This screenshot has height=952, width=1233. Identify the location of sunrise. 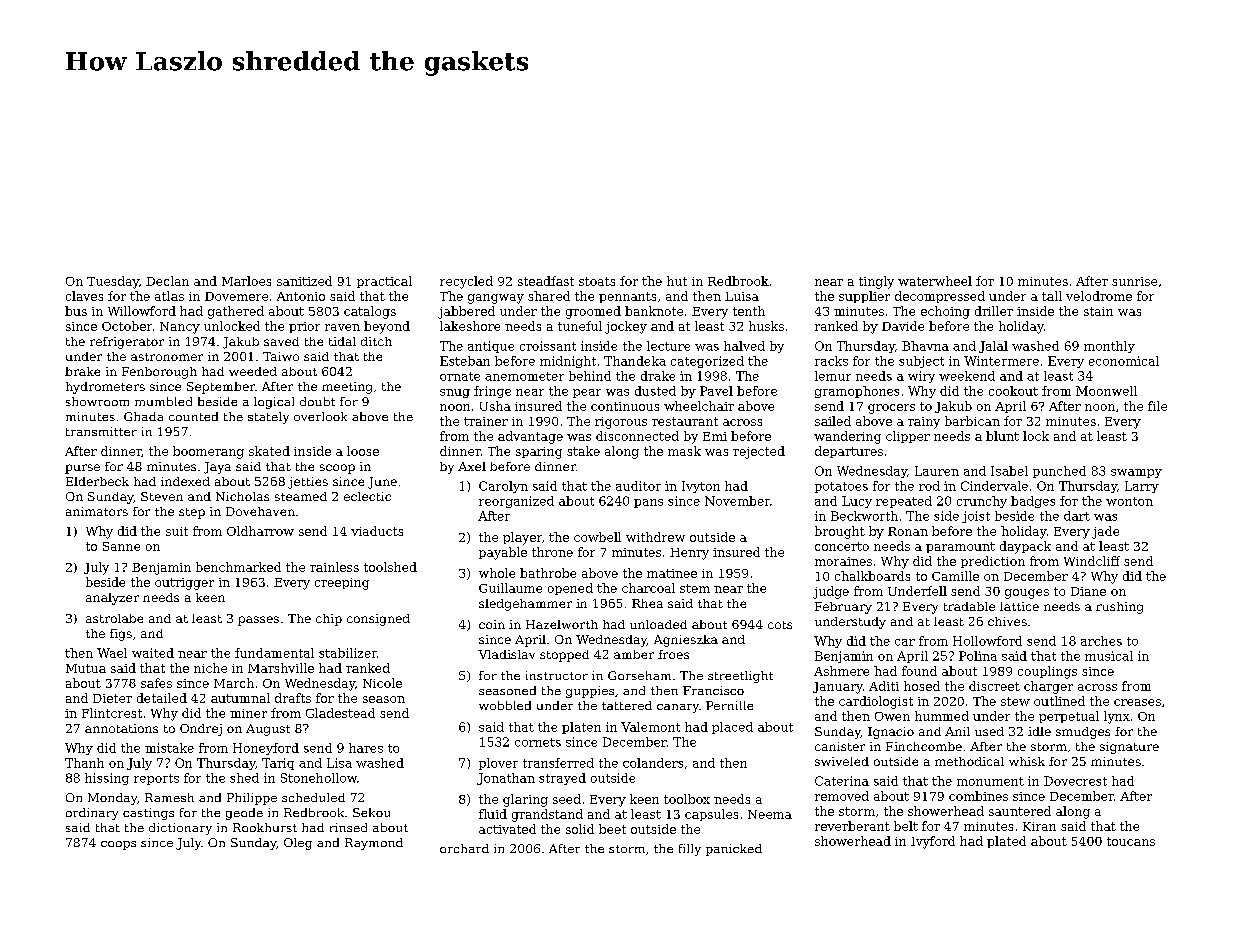
(1134, 281).
